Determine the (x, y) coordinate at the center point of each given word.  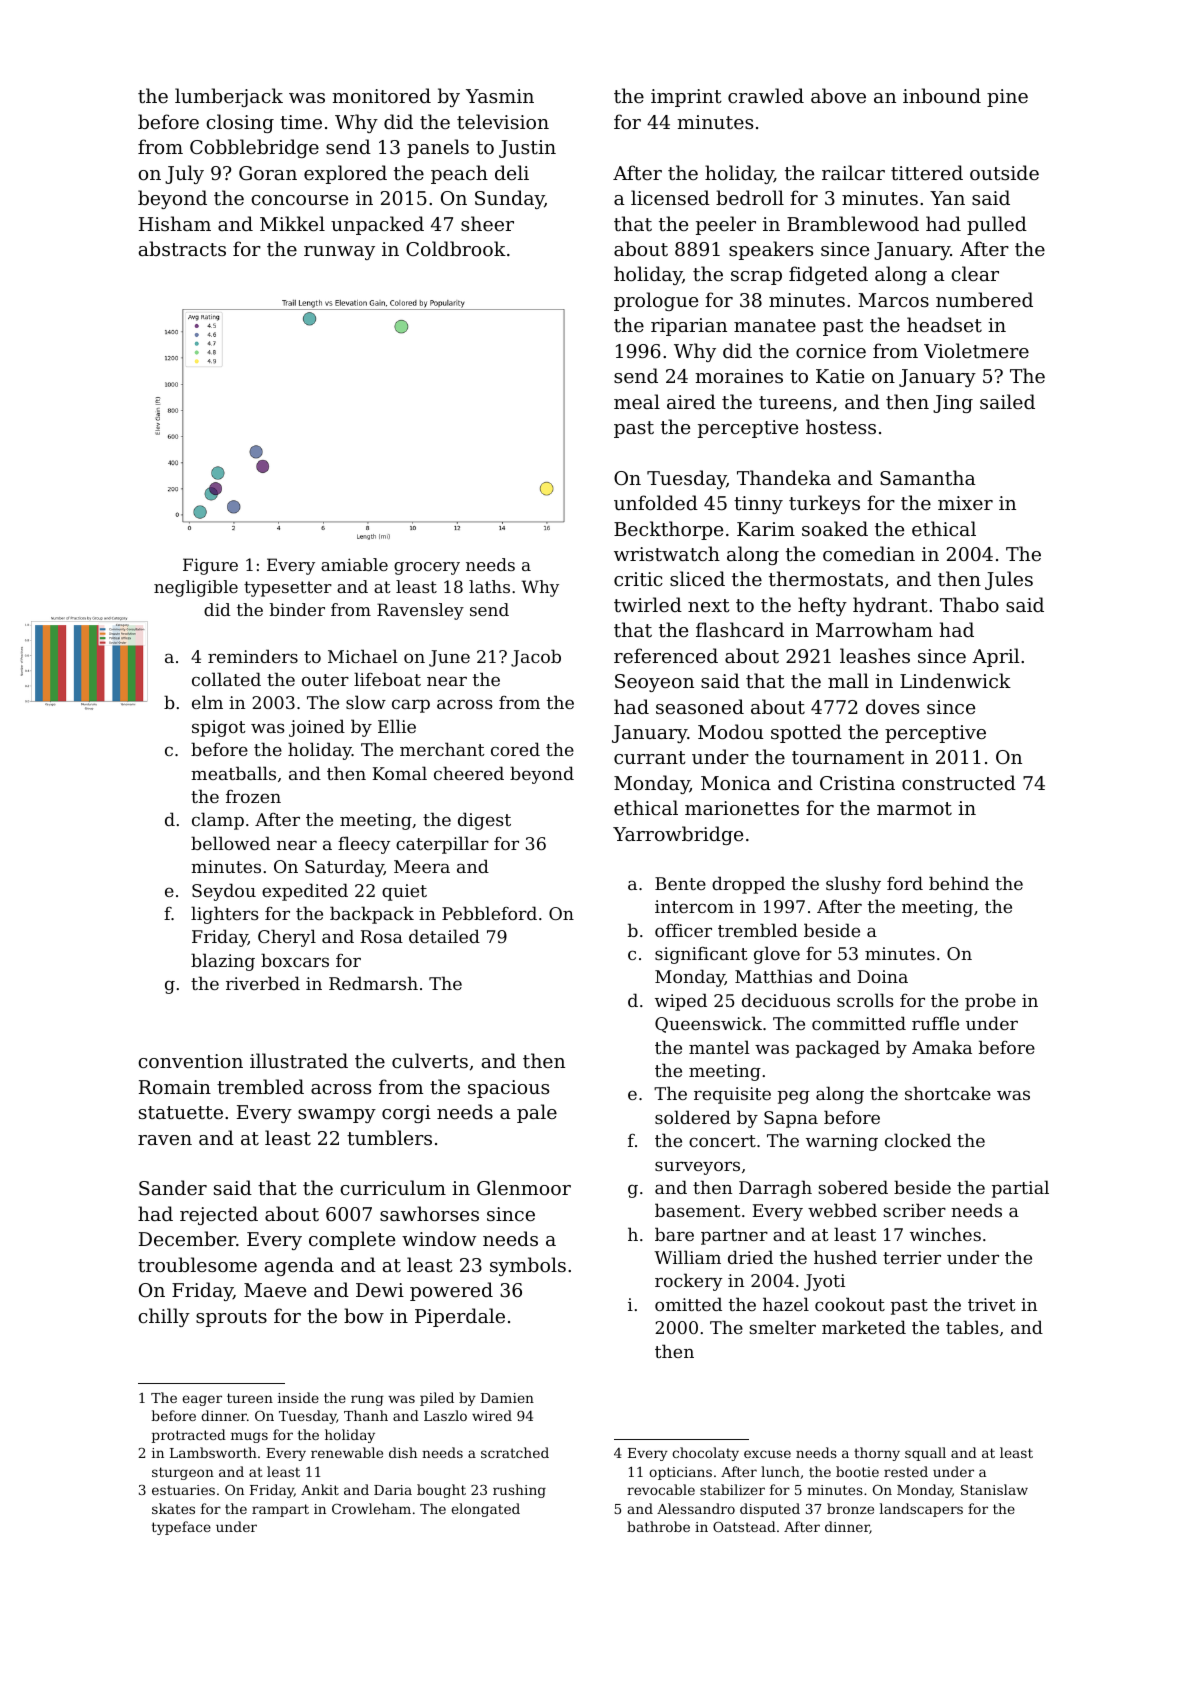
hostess (841, 426)
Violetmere (976, 350)
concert (722, 1141)
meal (637, 401)
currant (650, 757)
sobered (853, 1187)
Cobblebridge (254, 148)
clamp (218, 821)
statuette (181, 1112)
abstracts (182, 248)
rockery (689, 1282)
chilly (164, 1317)
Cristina (857, 783)
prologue (656, 301)
